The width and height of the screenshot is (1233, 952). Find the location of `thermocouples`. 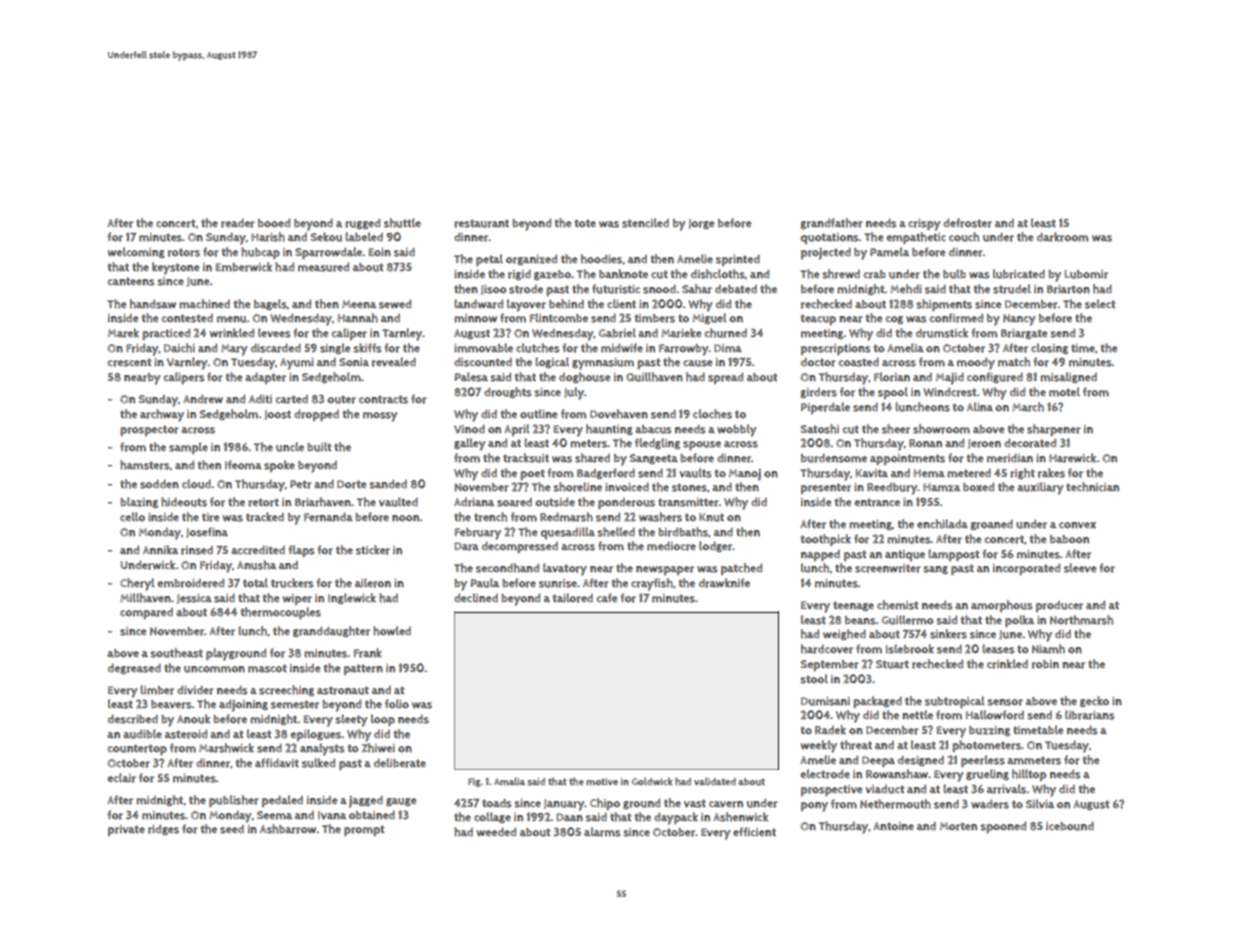

thermocouples is located at coordinates (280, 613).
